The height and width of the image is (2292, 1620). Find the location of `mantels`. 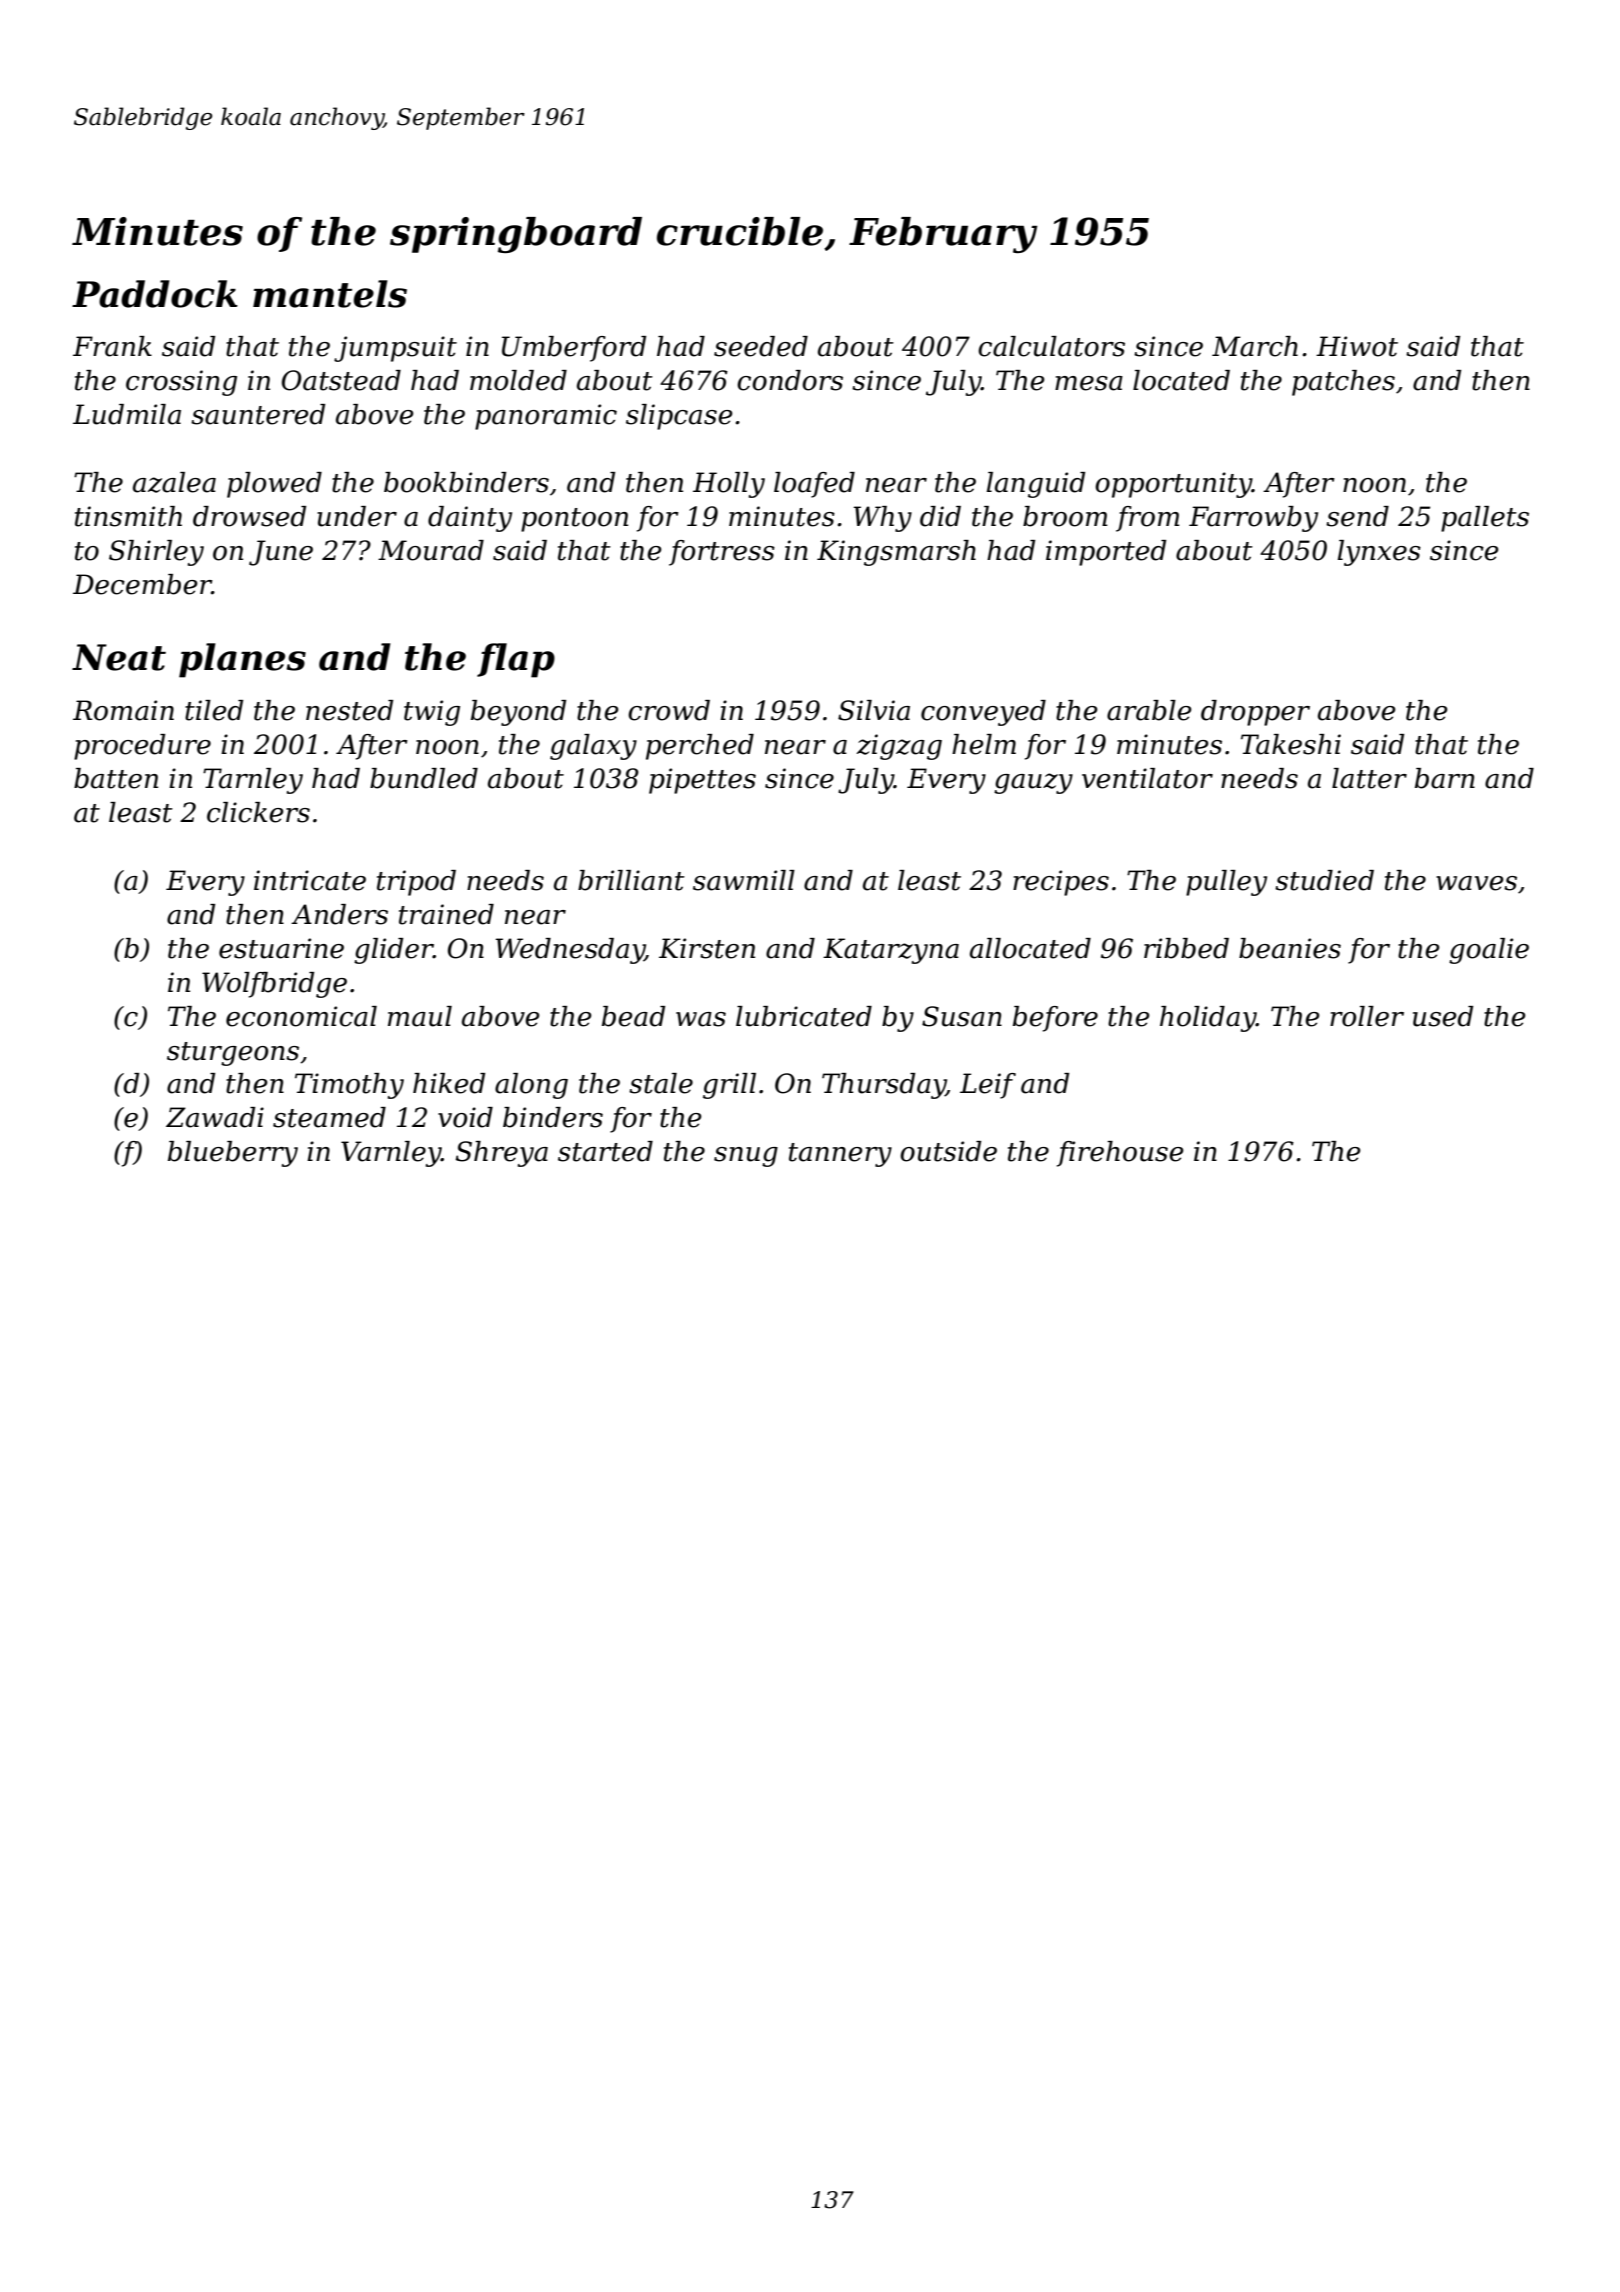

mantels is located at coordinates (330, 294).
